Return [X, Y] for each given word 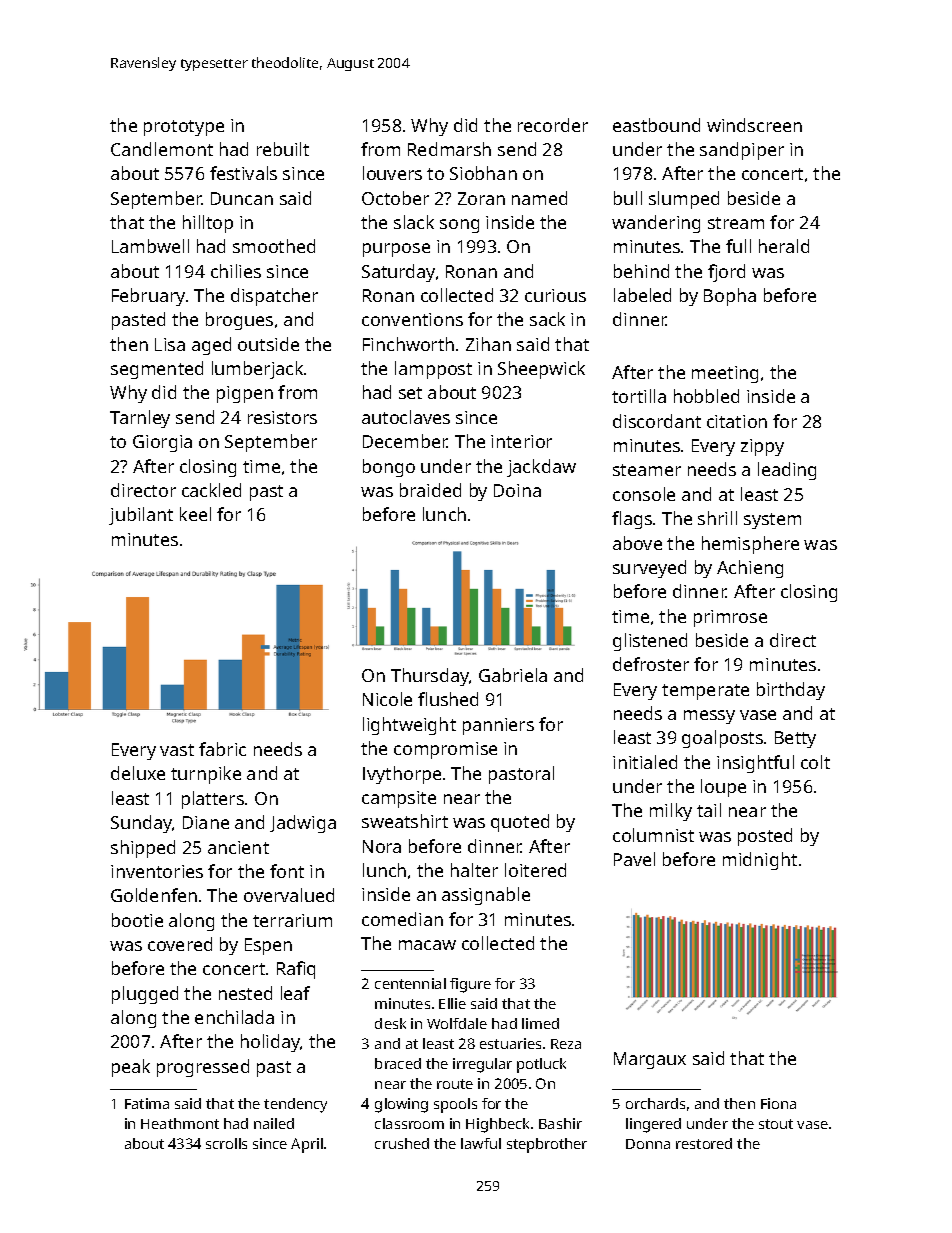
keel [195, 514]
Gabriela [513, 675]
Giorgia [162, 443]
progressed [203, 1068]
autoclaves [406, 417]
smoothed [274, 246]
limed [540, 1023]
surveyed [649, 569]
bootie [137, 920]
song [459, 226]
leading [787, 471]
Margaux [650, 1060]
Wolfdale [457, 1023]
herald [784, 246]
